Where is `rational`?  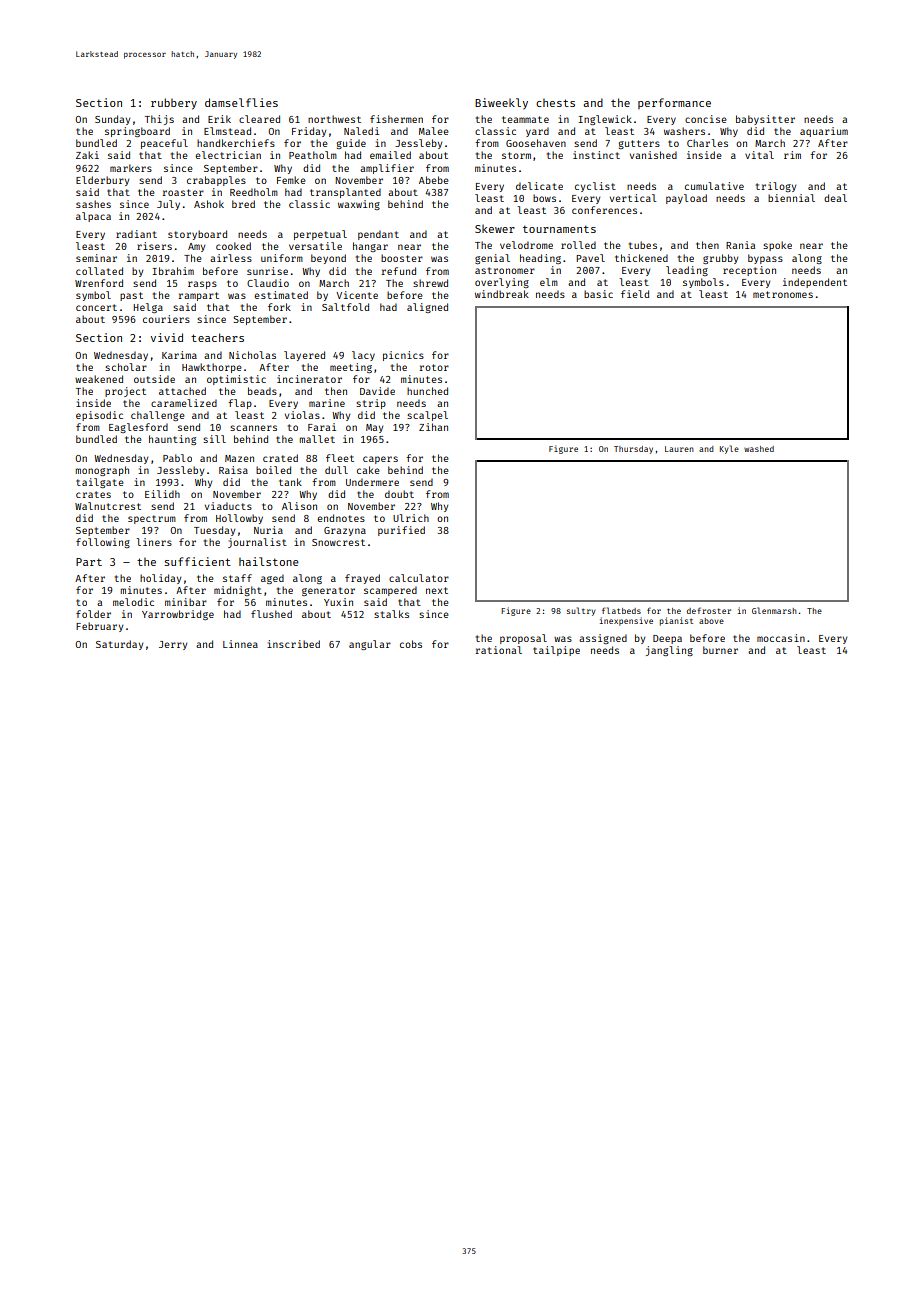 rational is located at coordinates (499, 650).
